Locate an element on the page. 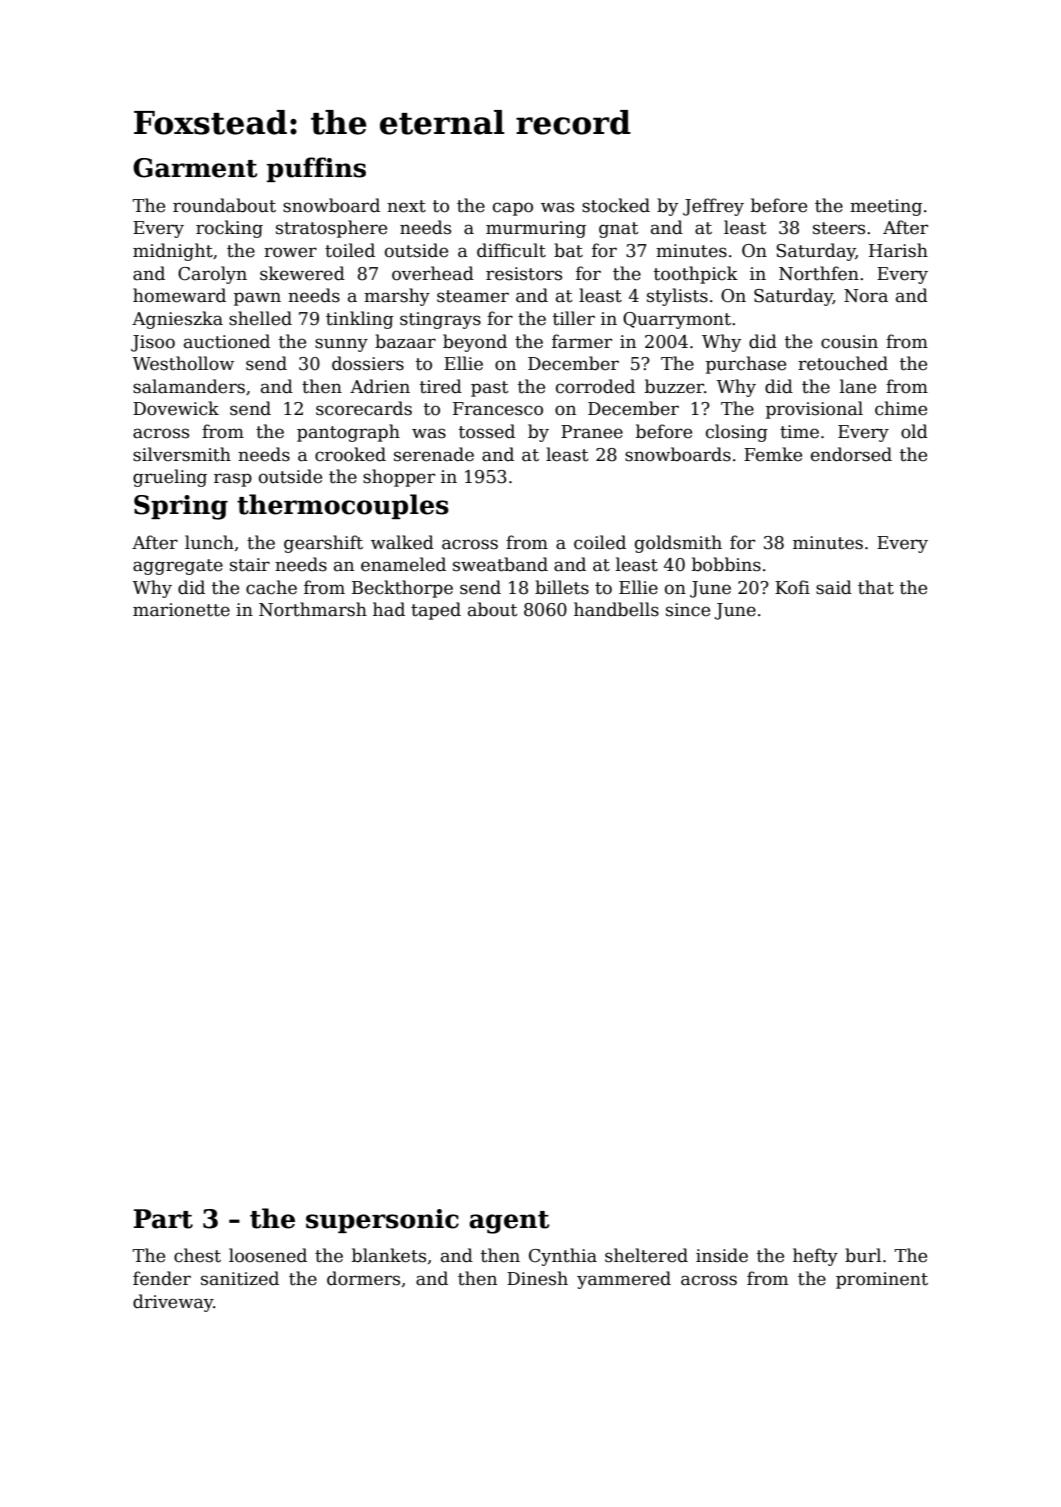 The height and width of the image is (1507, 1061). capo is located at coordinates (513, 209).
